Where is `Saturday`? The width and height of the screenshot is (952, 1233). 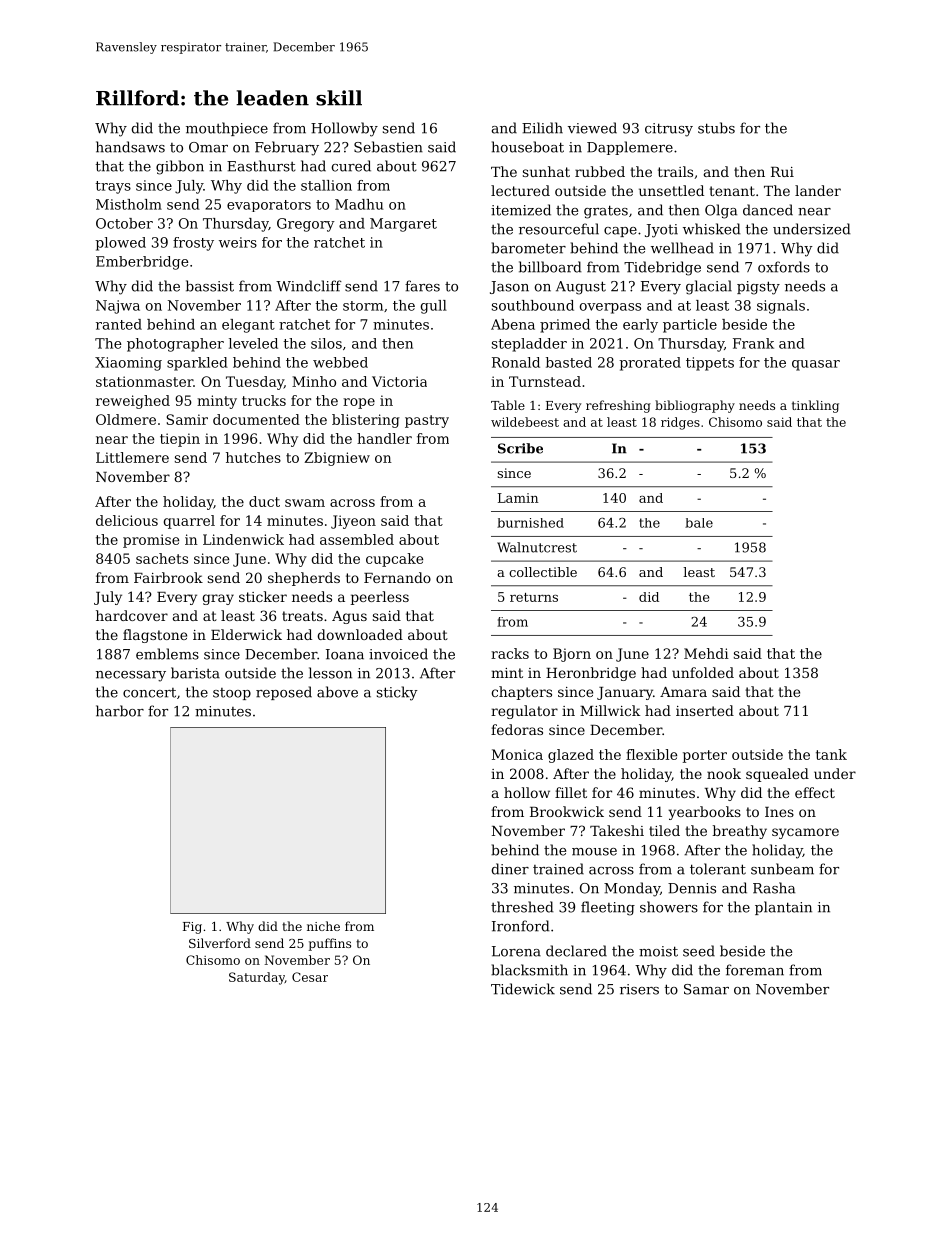
Saturday is located at coordinates (257, 978).
